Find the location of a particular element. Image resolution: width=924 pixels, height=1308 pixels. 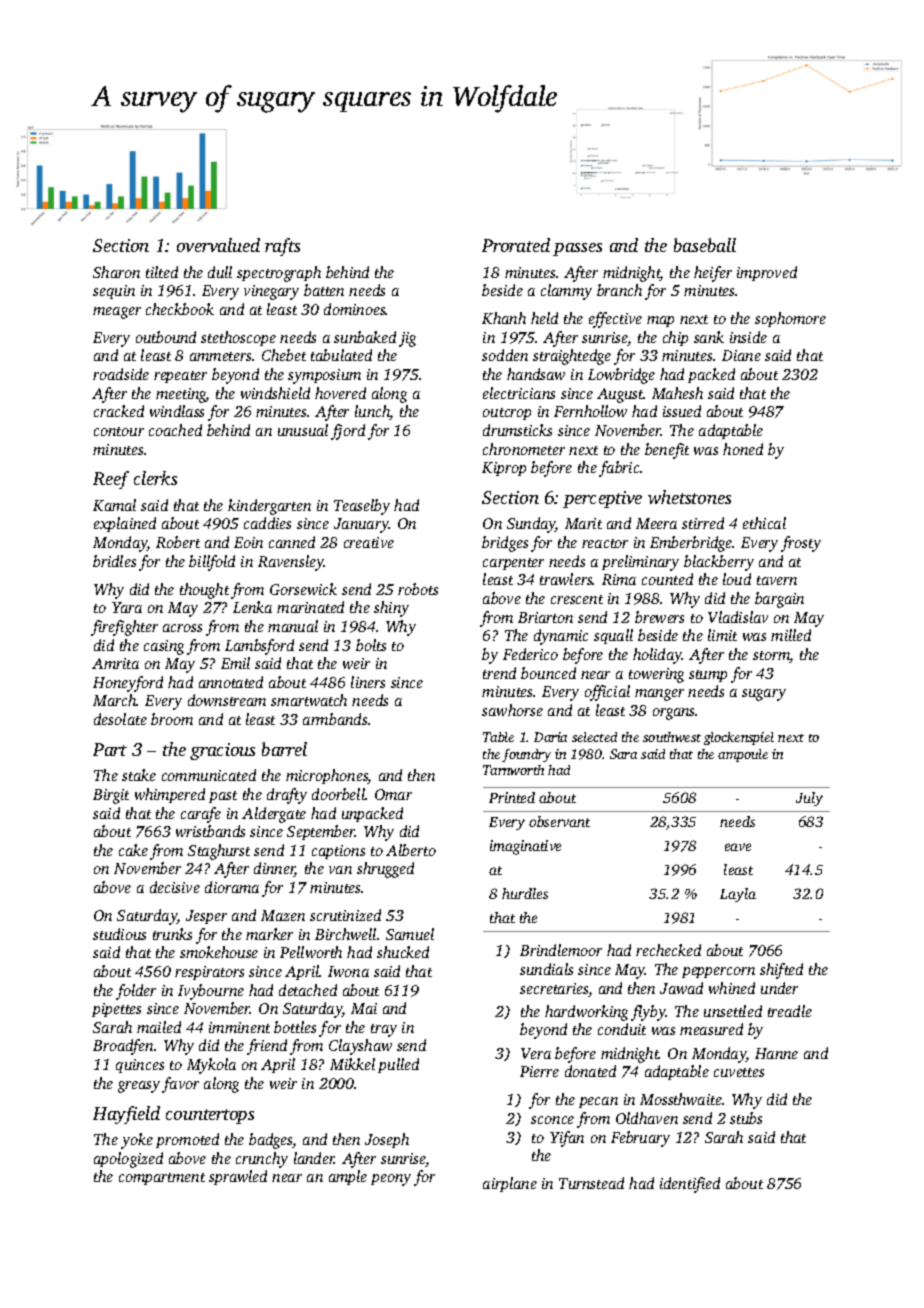

carpenter is located at coordinates (513, 564).
